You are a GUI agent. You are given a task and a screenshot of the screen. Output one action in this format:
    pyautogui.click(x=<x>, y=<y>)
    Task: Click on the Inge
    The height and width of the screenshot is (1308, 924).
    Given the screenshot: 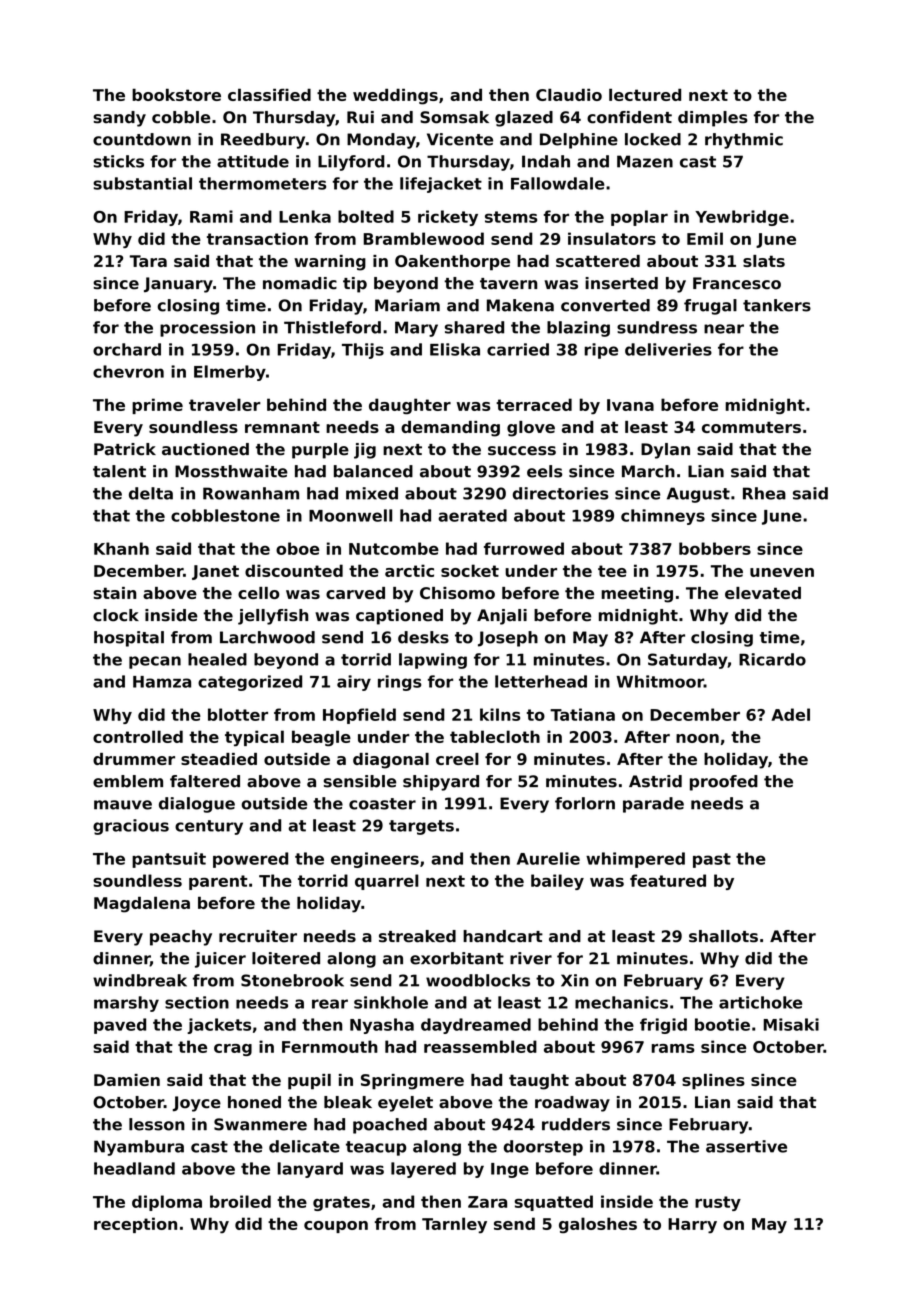 What is the action you would take?
    pyautogui.click(x=510, y=1170)
